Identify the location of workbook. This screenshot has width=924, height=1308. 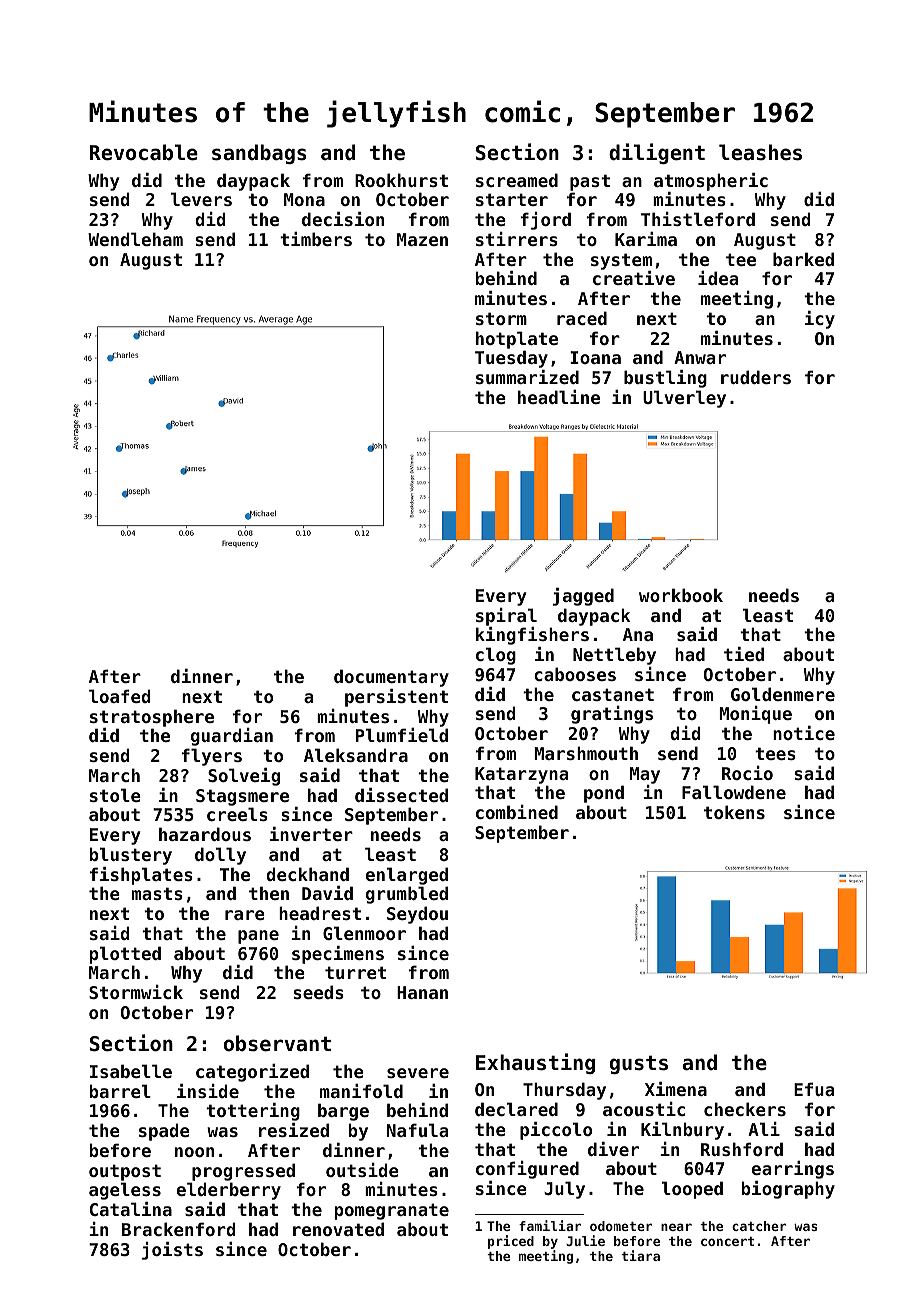
(681, 595).
